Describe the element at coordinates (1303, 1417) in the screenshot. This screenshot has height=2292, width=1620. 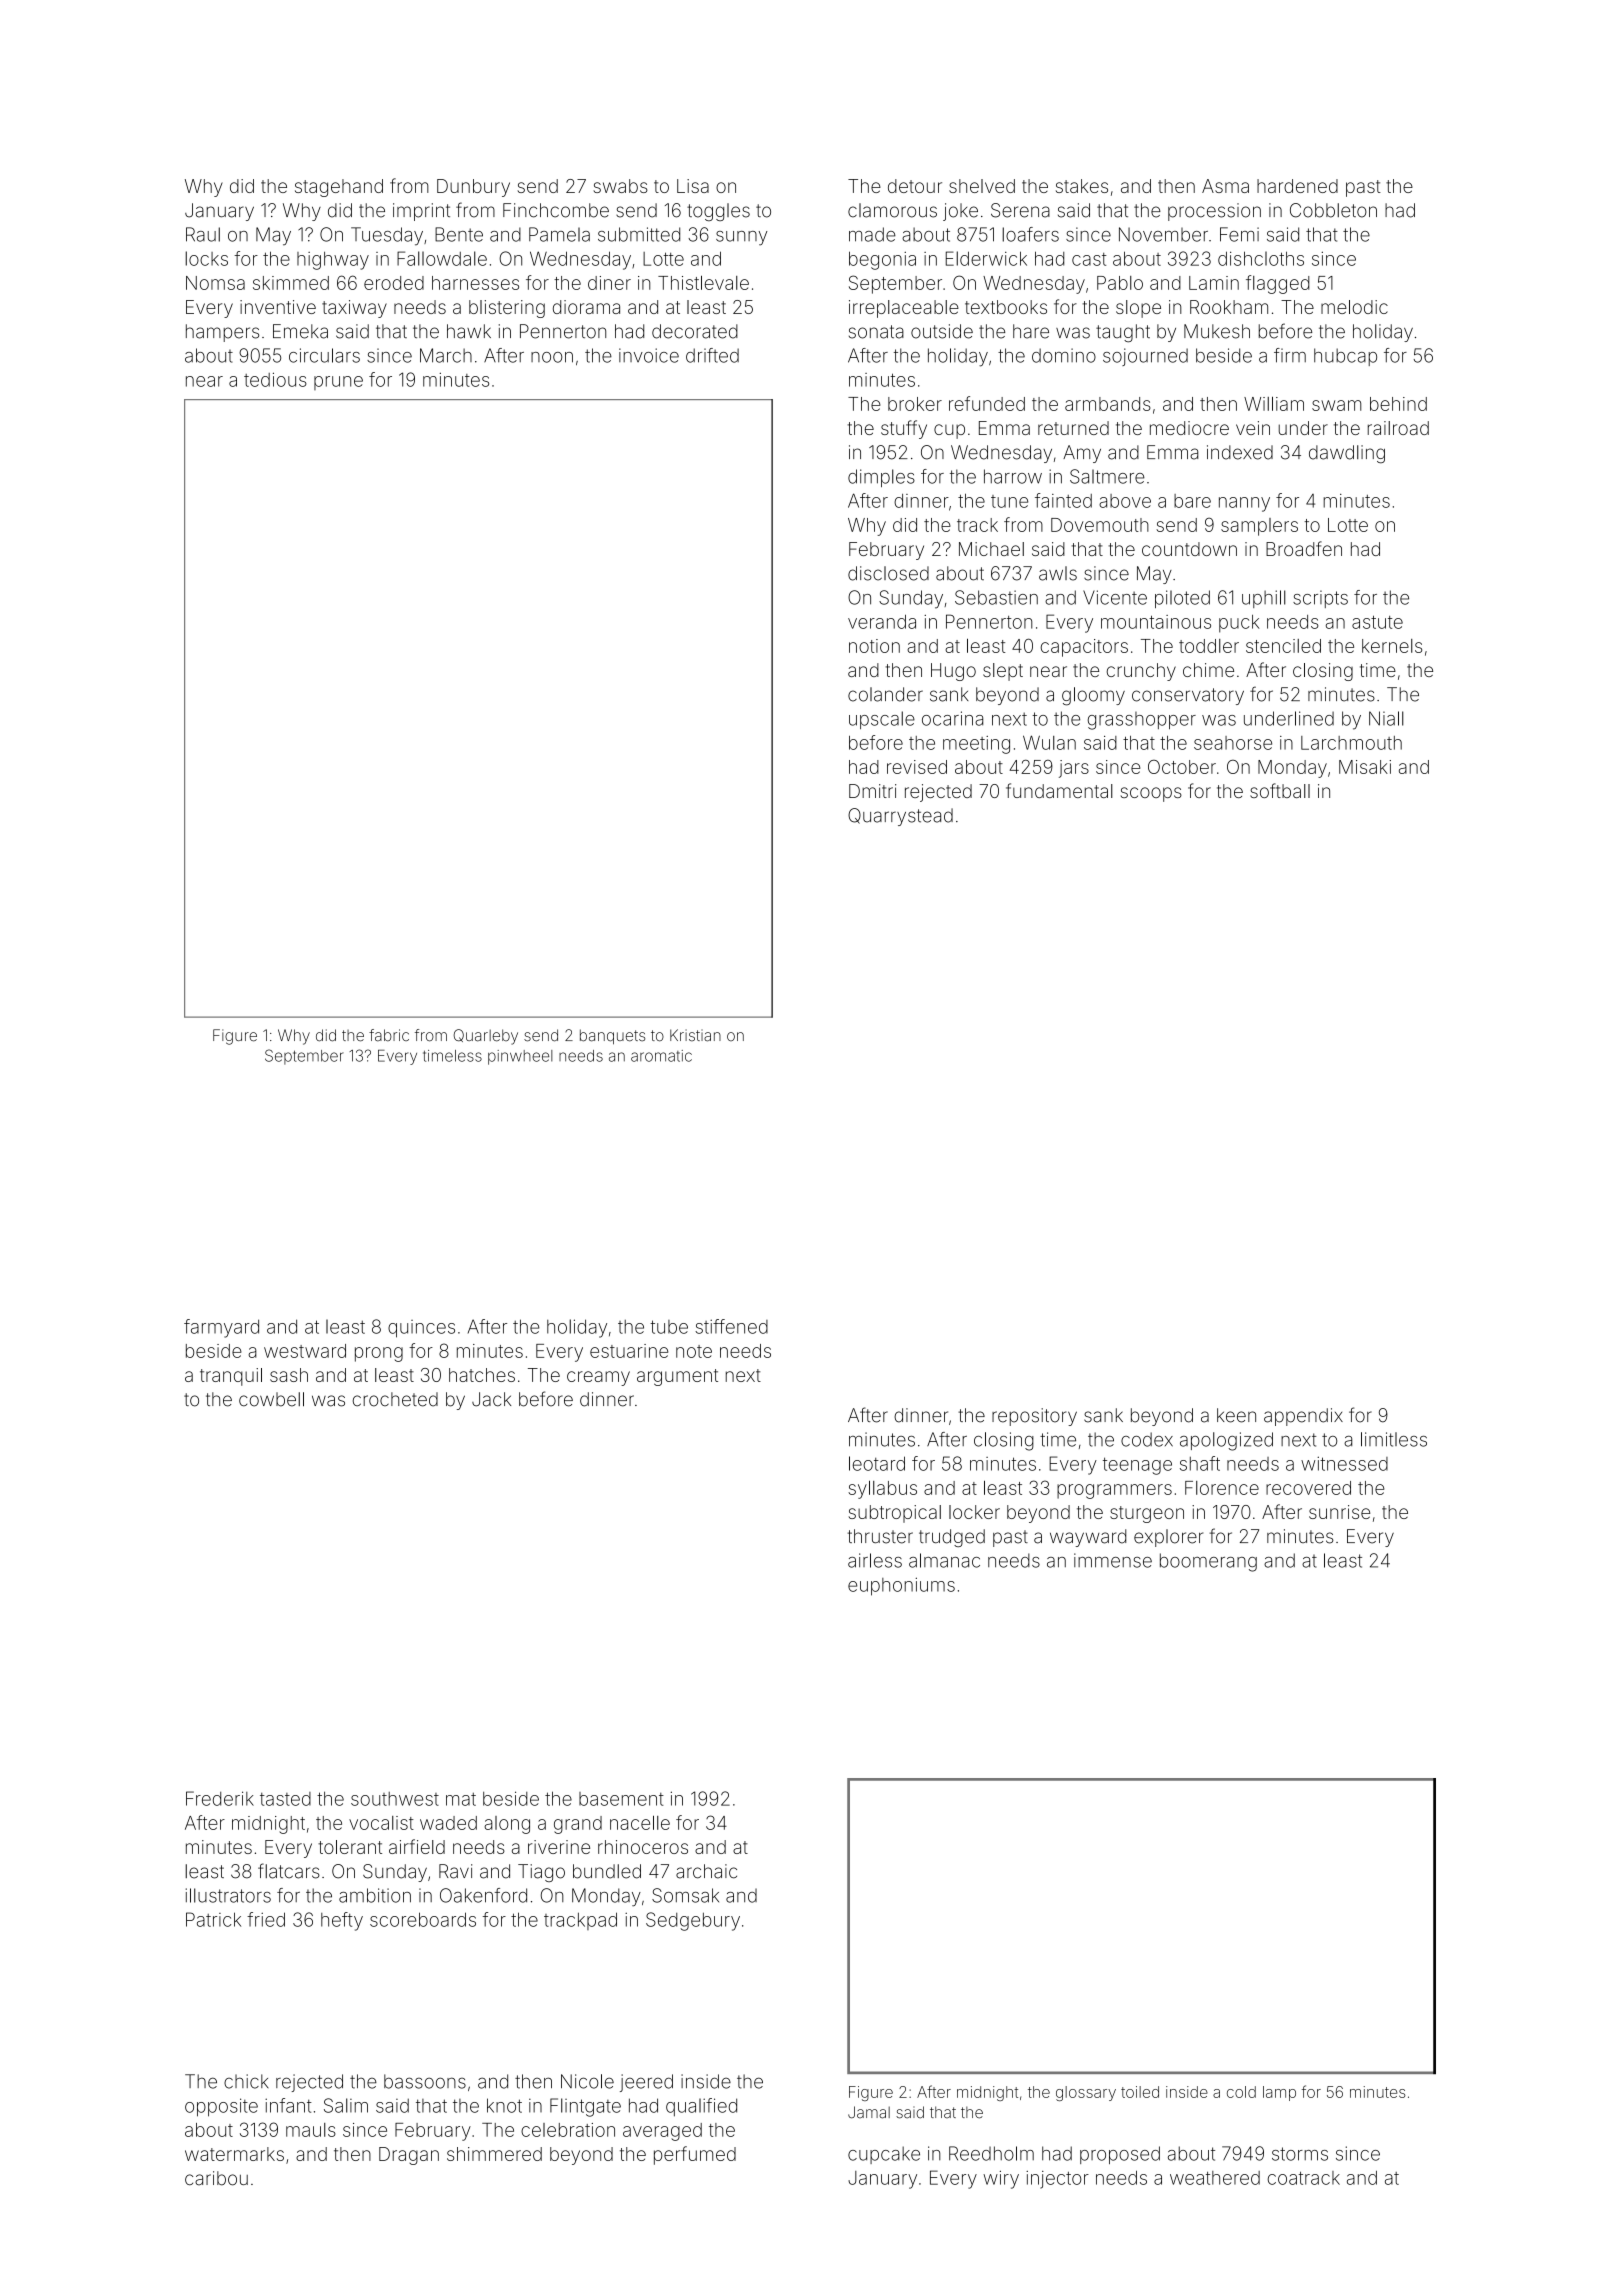
I see `appendix` at that location.
